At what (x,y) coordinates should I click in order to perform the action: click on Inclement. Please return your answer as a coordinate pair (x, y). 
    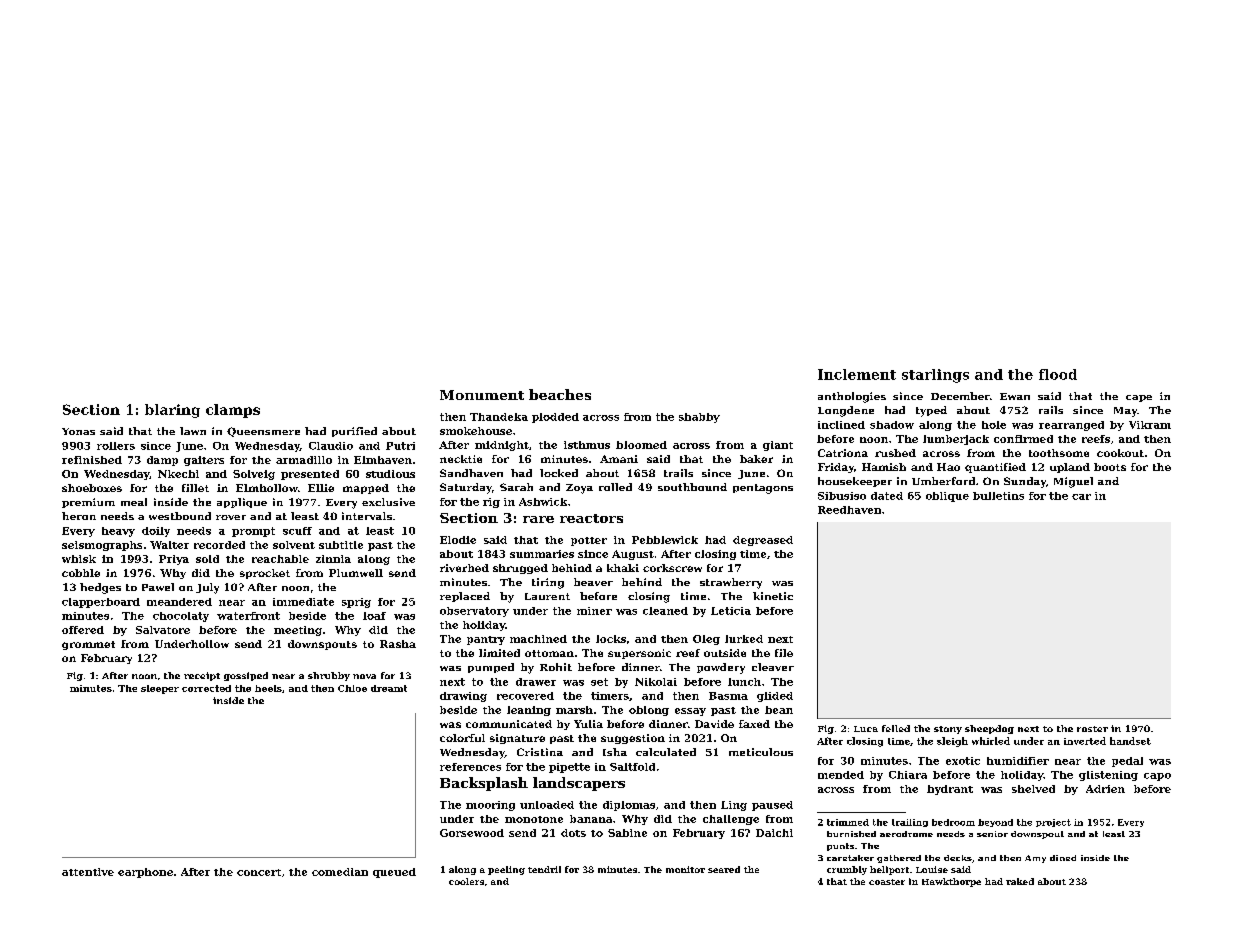
    Looking at the image, I should click on (857, 374).
